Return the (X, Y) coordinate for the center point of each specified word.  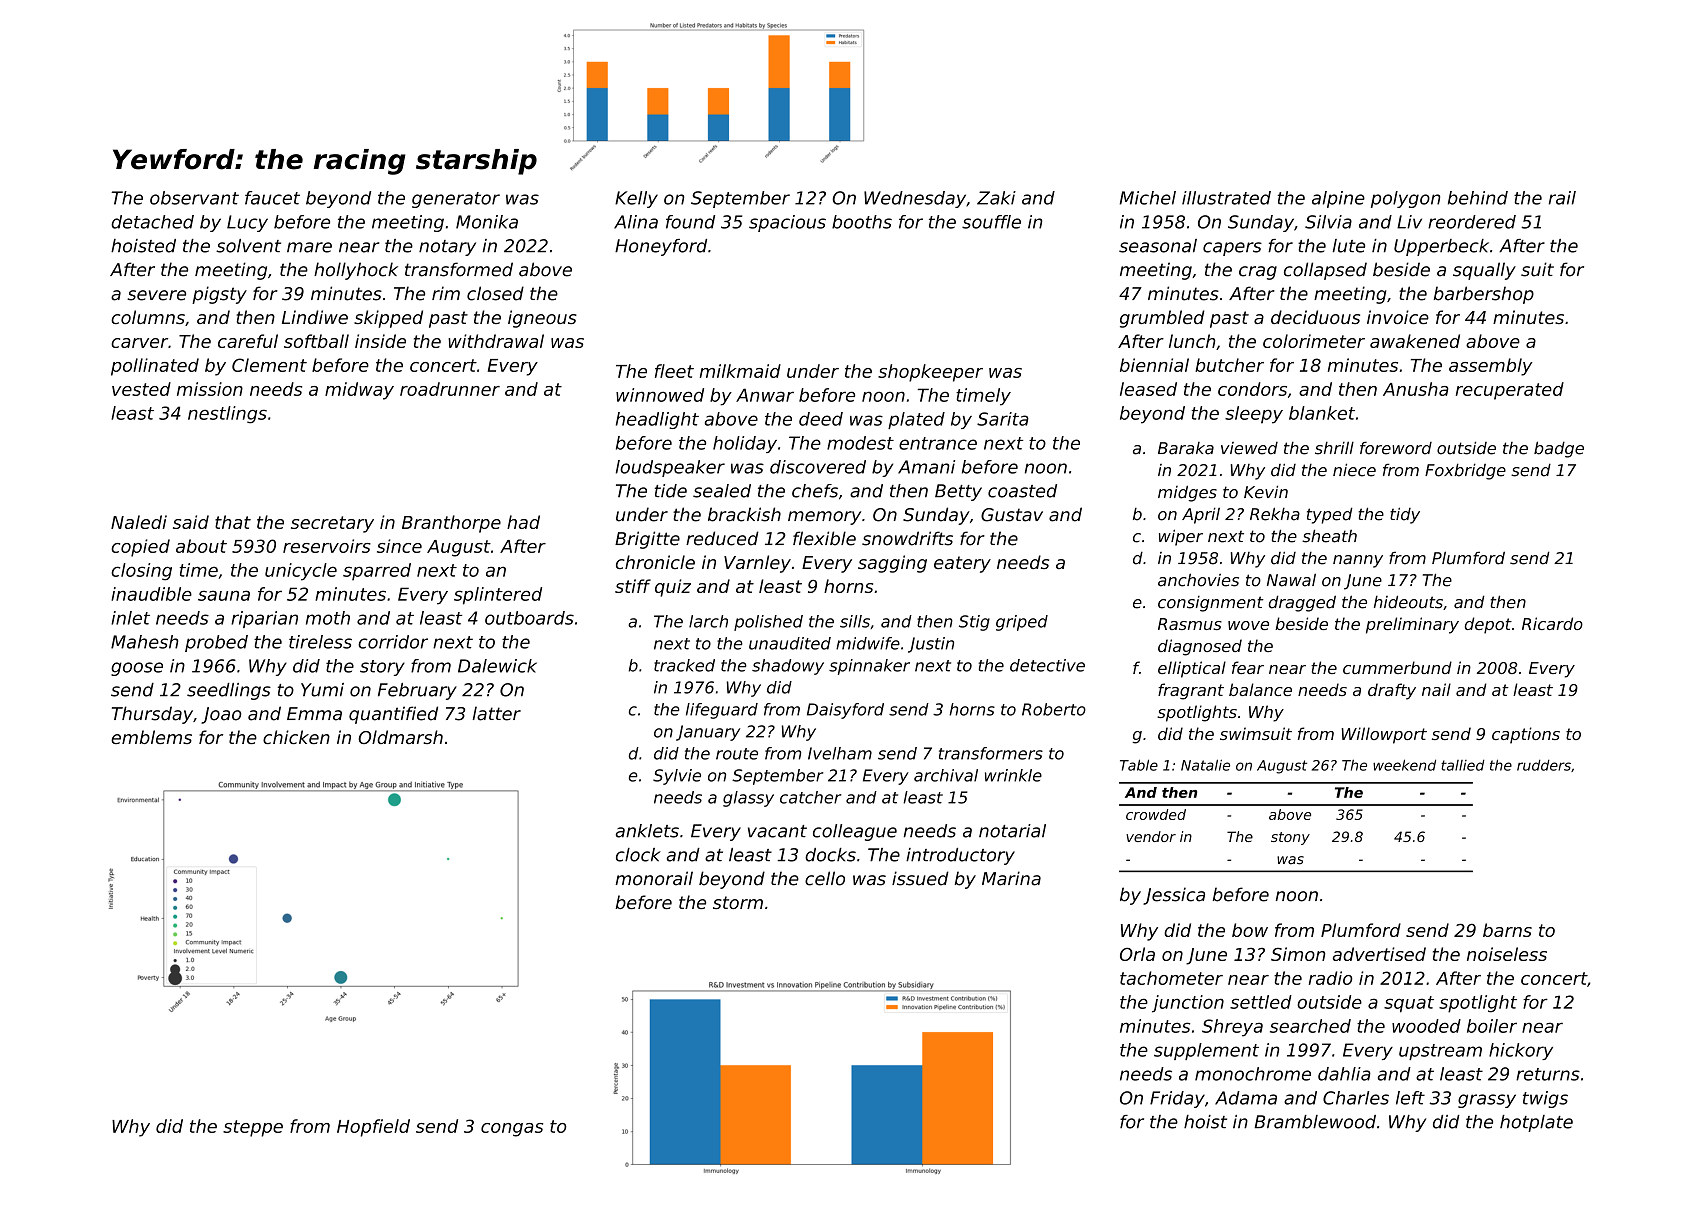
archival (946, 775)
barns (1507, 930)
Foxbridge (1465, 471)
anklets (647, 831)
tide (671, 491)
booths (862, 222)
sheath (1329, 536)
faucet (272, 198)
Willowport (1384, 735)
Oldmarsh (400, 737)
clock (638, 855)
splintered (498, 596)
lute (1349, 246)
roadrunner (450, 389)
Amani (926, 467)
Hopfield (373, 1128)
